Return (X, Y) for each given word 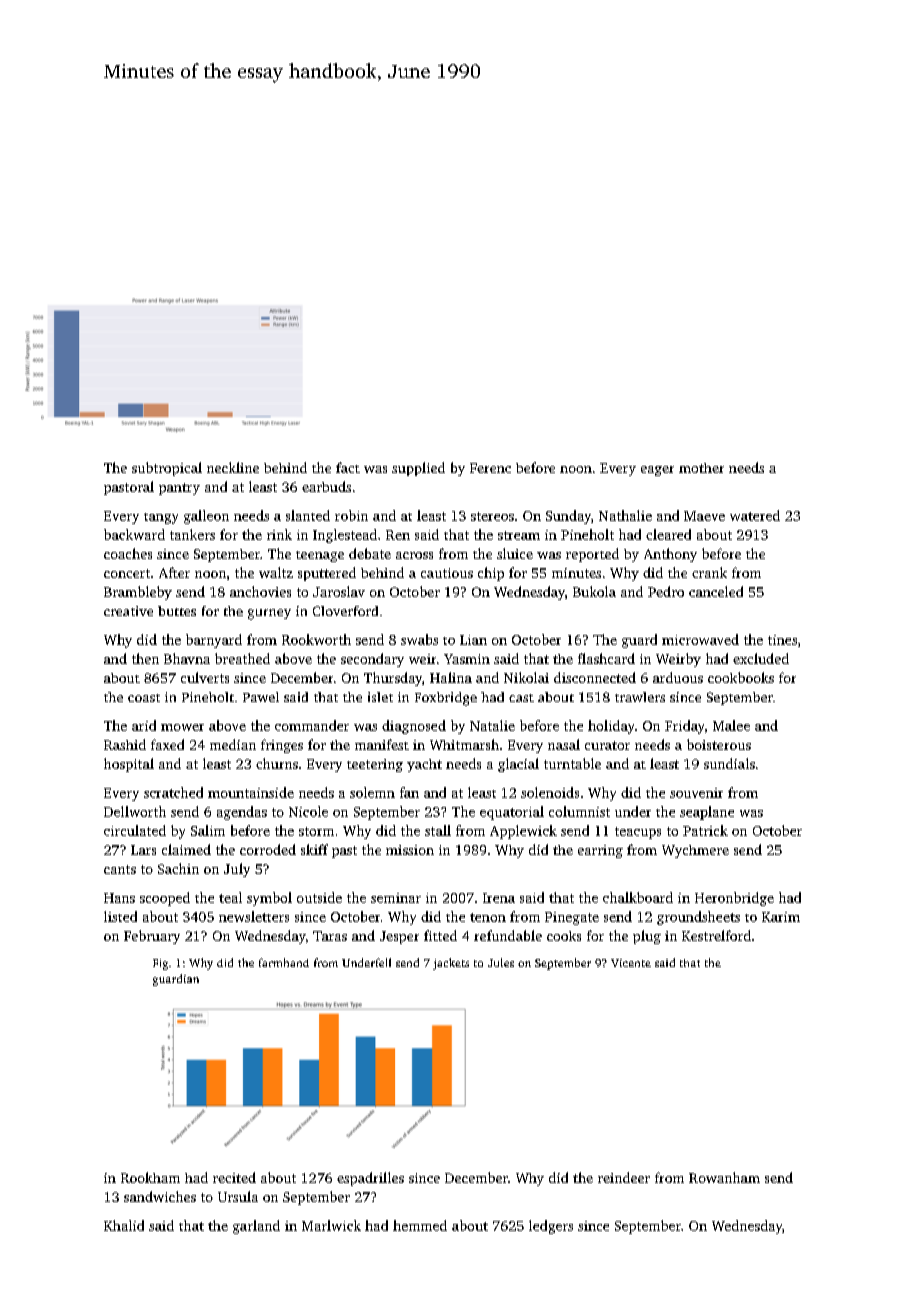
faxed (167, 744)
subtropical (167, 469)
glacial (518, 765)
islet (380, 697)
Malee (731, 725)
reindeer (624, 1177)
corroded (268, 849)
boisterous (719, 744)
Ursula (238, 1196)
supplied (418, 469)
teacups (638, 833)
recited (234, 1177)
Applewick (523, 832)
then (145, 658)
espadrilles (370, 1179)
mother (701, 468)
